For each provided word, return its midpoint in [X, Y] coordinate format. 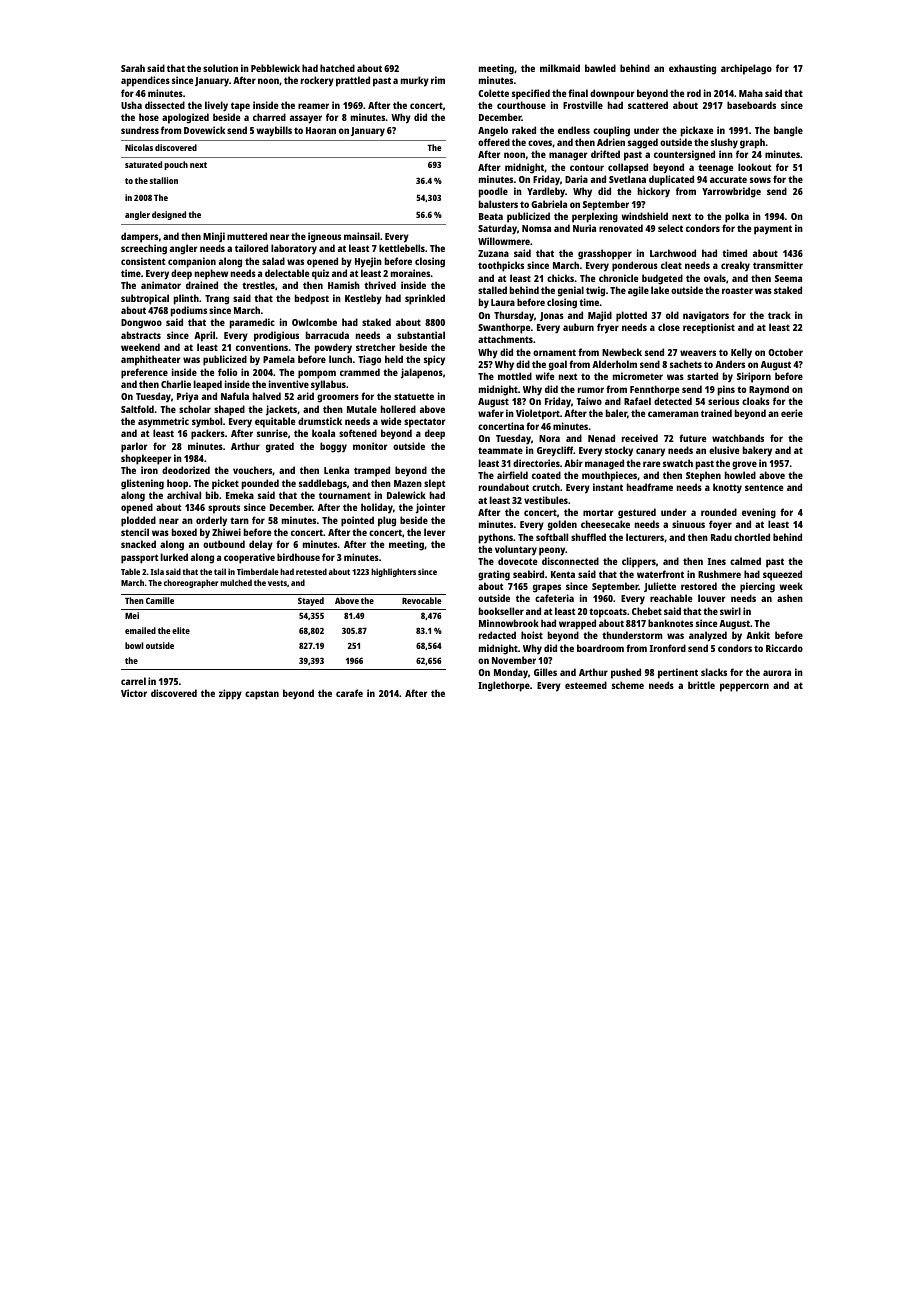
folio [227, 372]
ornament [554, 352]
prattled [353, 81]
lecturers [645, 537]
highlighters [393, 572]
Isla [157, 571]
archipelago [746, 69]
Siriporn [754, 377]
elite [181, 630]
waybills [274, 131]
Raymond [769, 390]
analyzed [708, 636]
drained [202, 285]
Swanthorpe [504, 328]
